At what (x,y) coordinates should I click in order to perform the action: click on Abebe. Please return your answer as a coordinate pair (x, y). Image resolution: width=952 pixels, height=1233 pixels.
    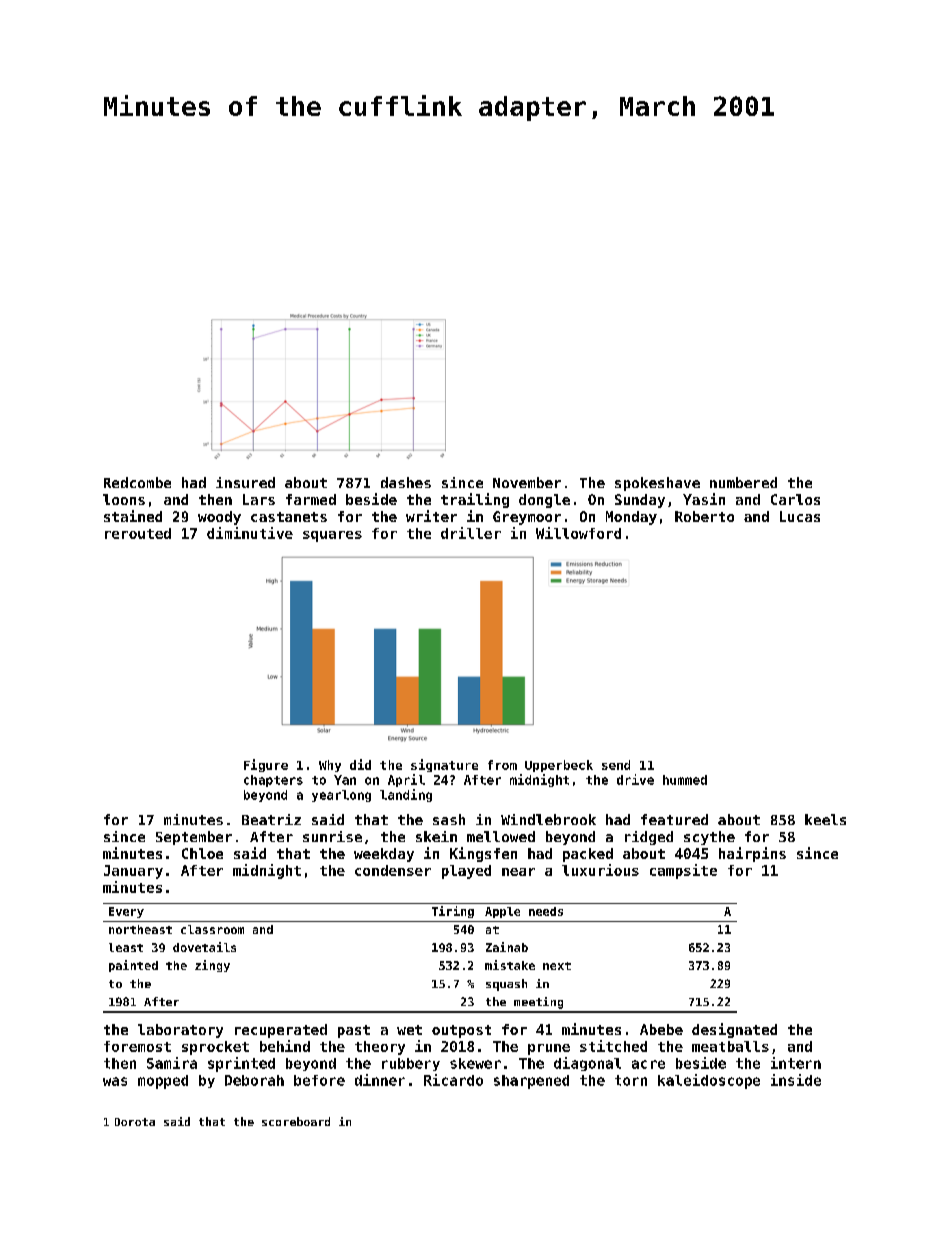
    Looking at the image, I should click on (661, 1029).
